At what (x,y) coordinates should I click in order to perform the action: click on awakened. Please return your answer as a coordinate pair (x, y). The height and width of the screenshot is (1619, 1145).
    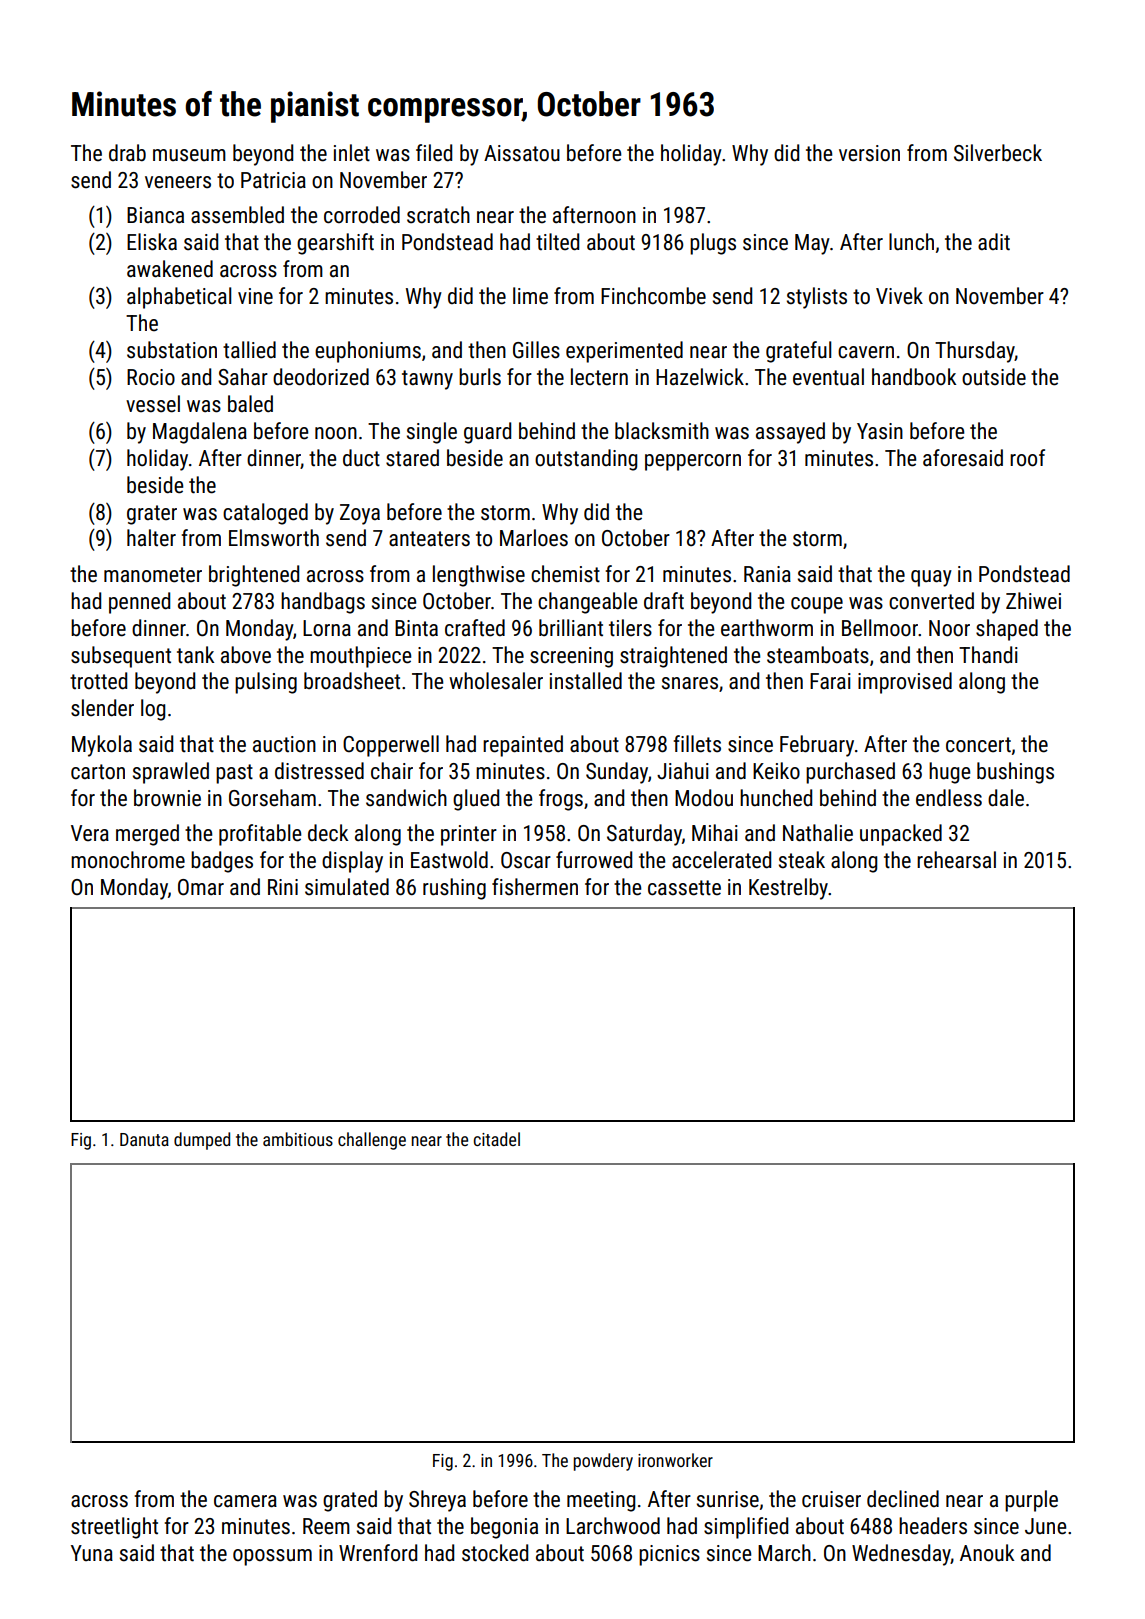
    Looking at the image, I should click on (170, 269).
